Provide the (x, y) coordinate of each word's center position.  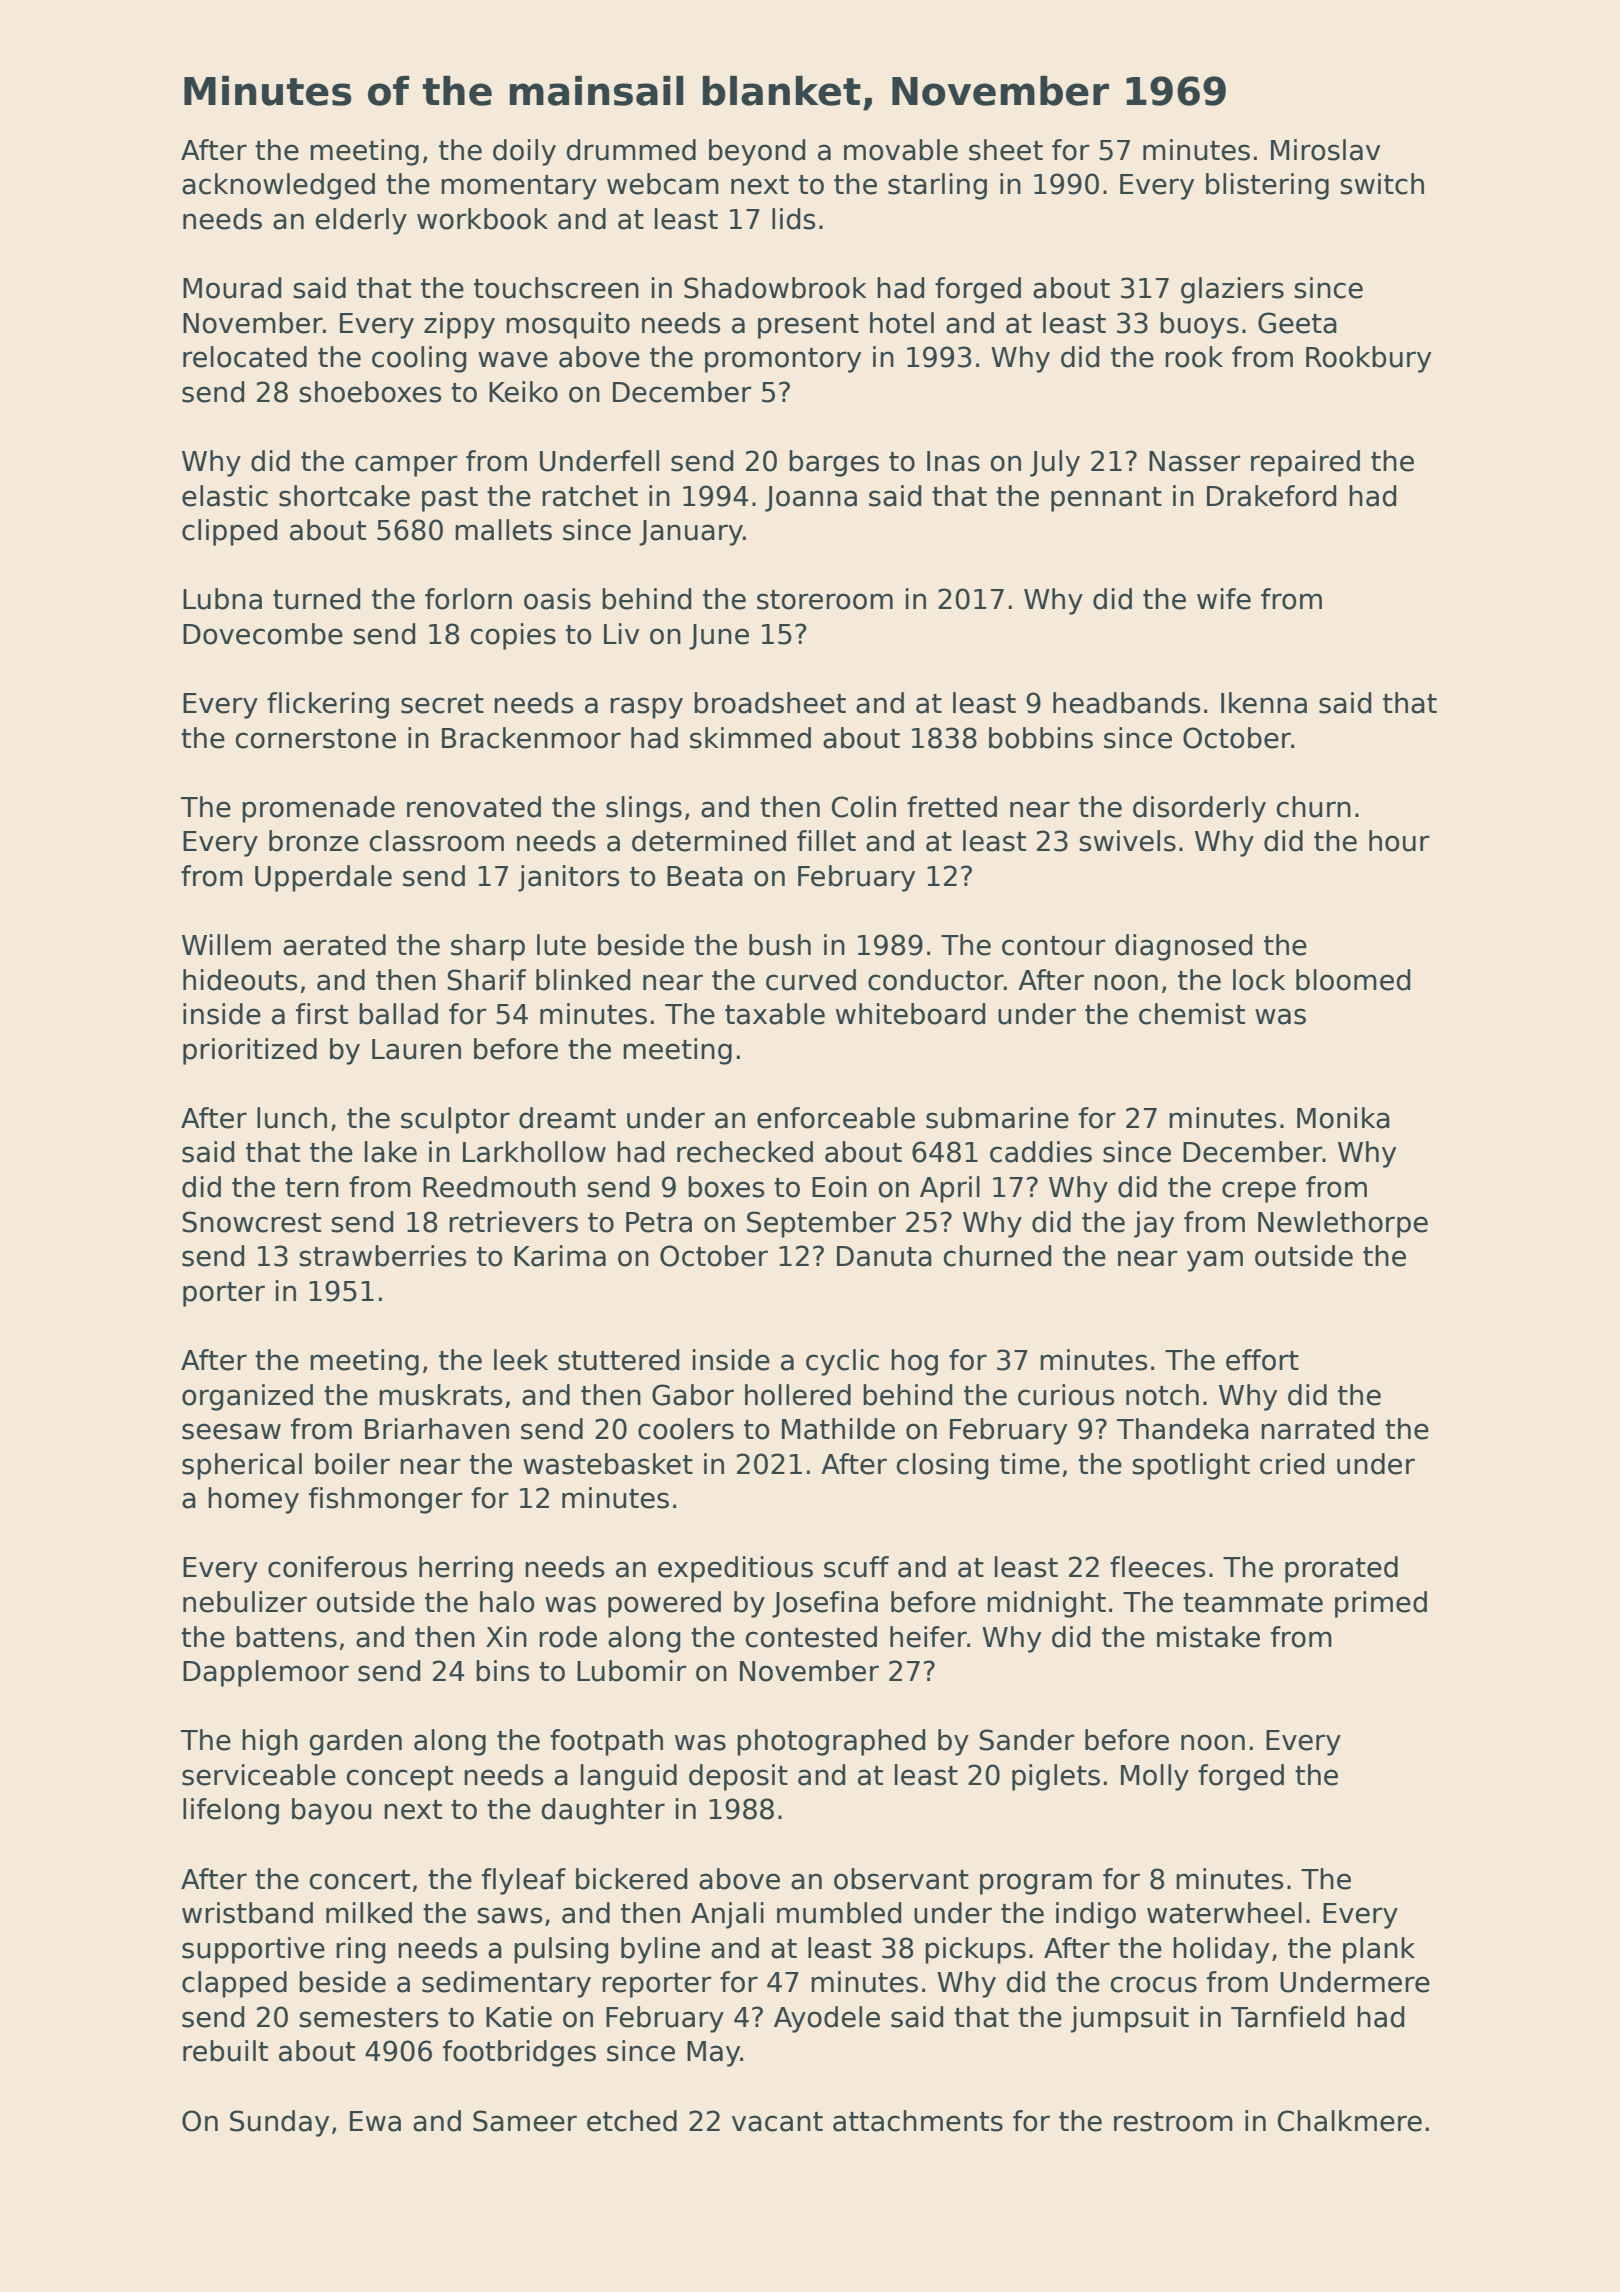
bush (780, 945)
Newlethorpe (1343, 1224)
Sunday (279, 2123)
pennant (1106, 499)
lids (793, 219)
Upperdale (323, 878)
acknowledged (278, 186)
